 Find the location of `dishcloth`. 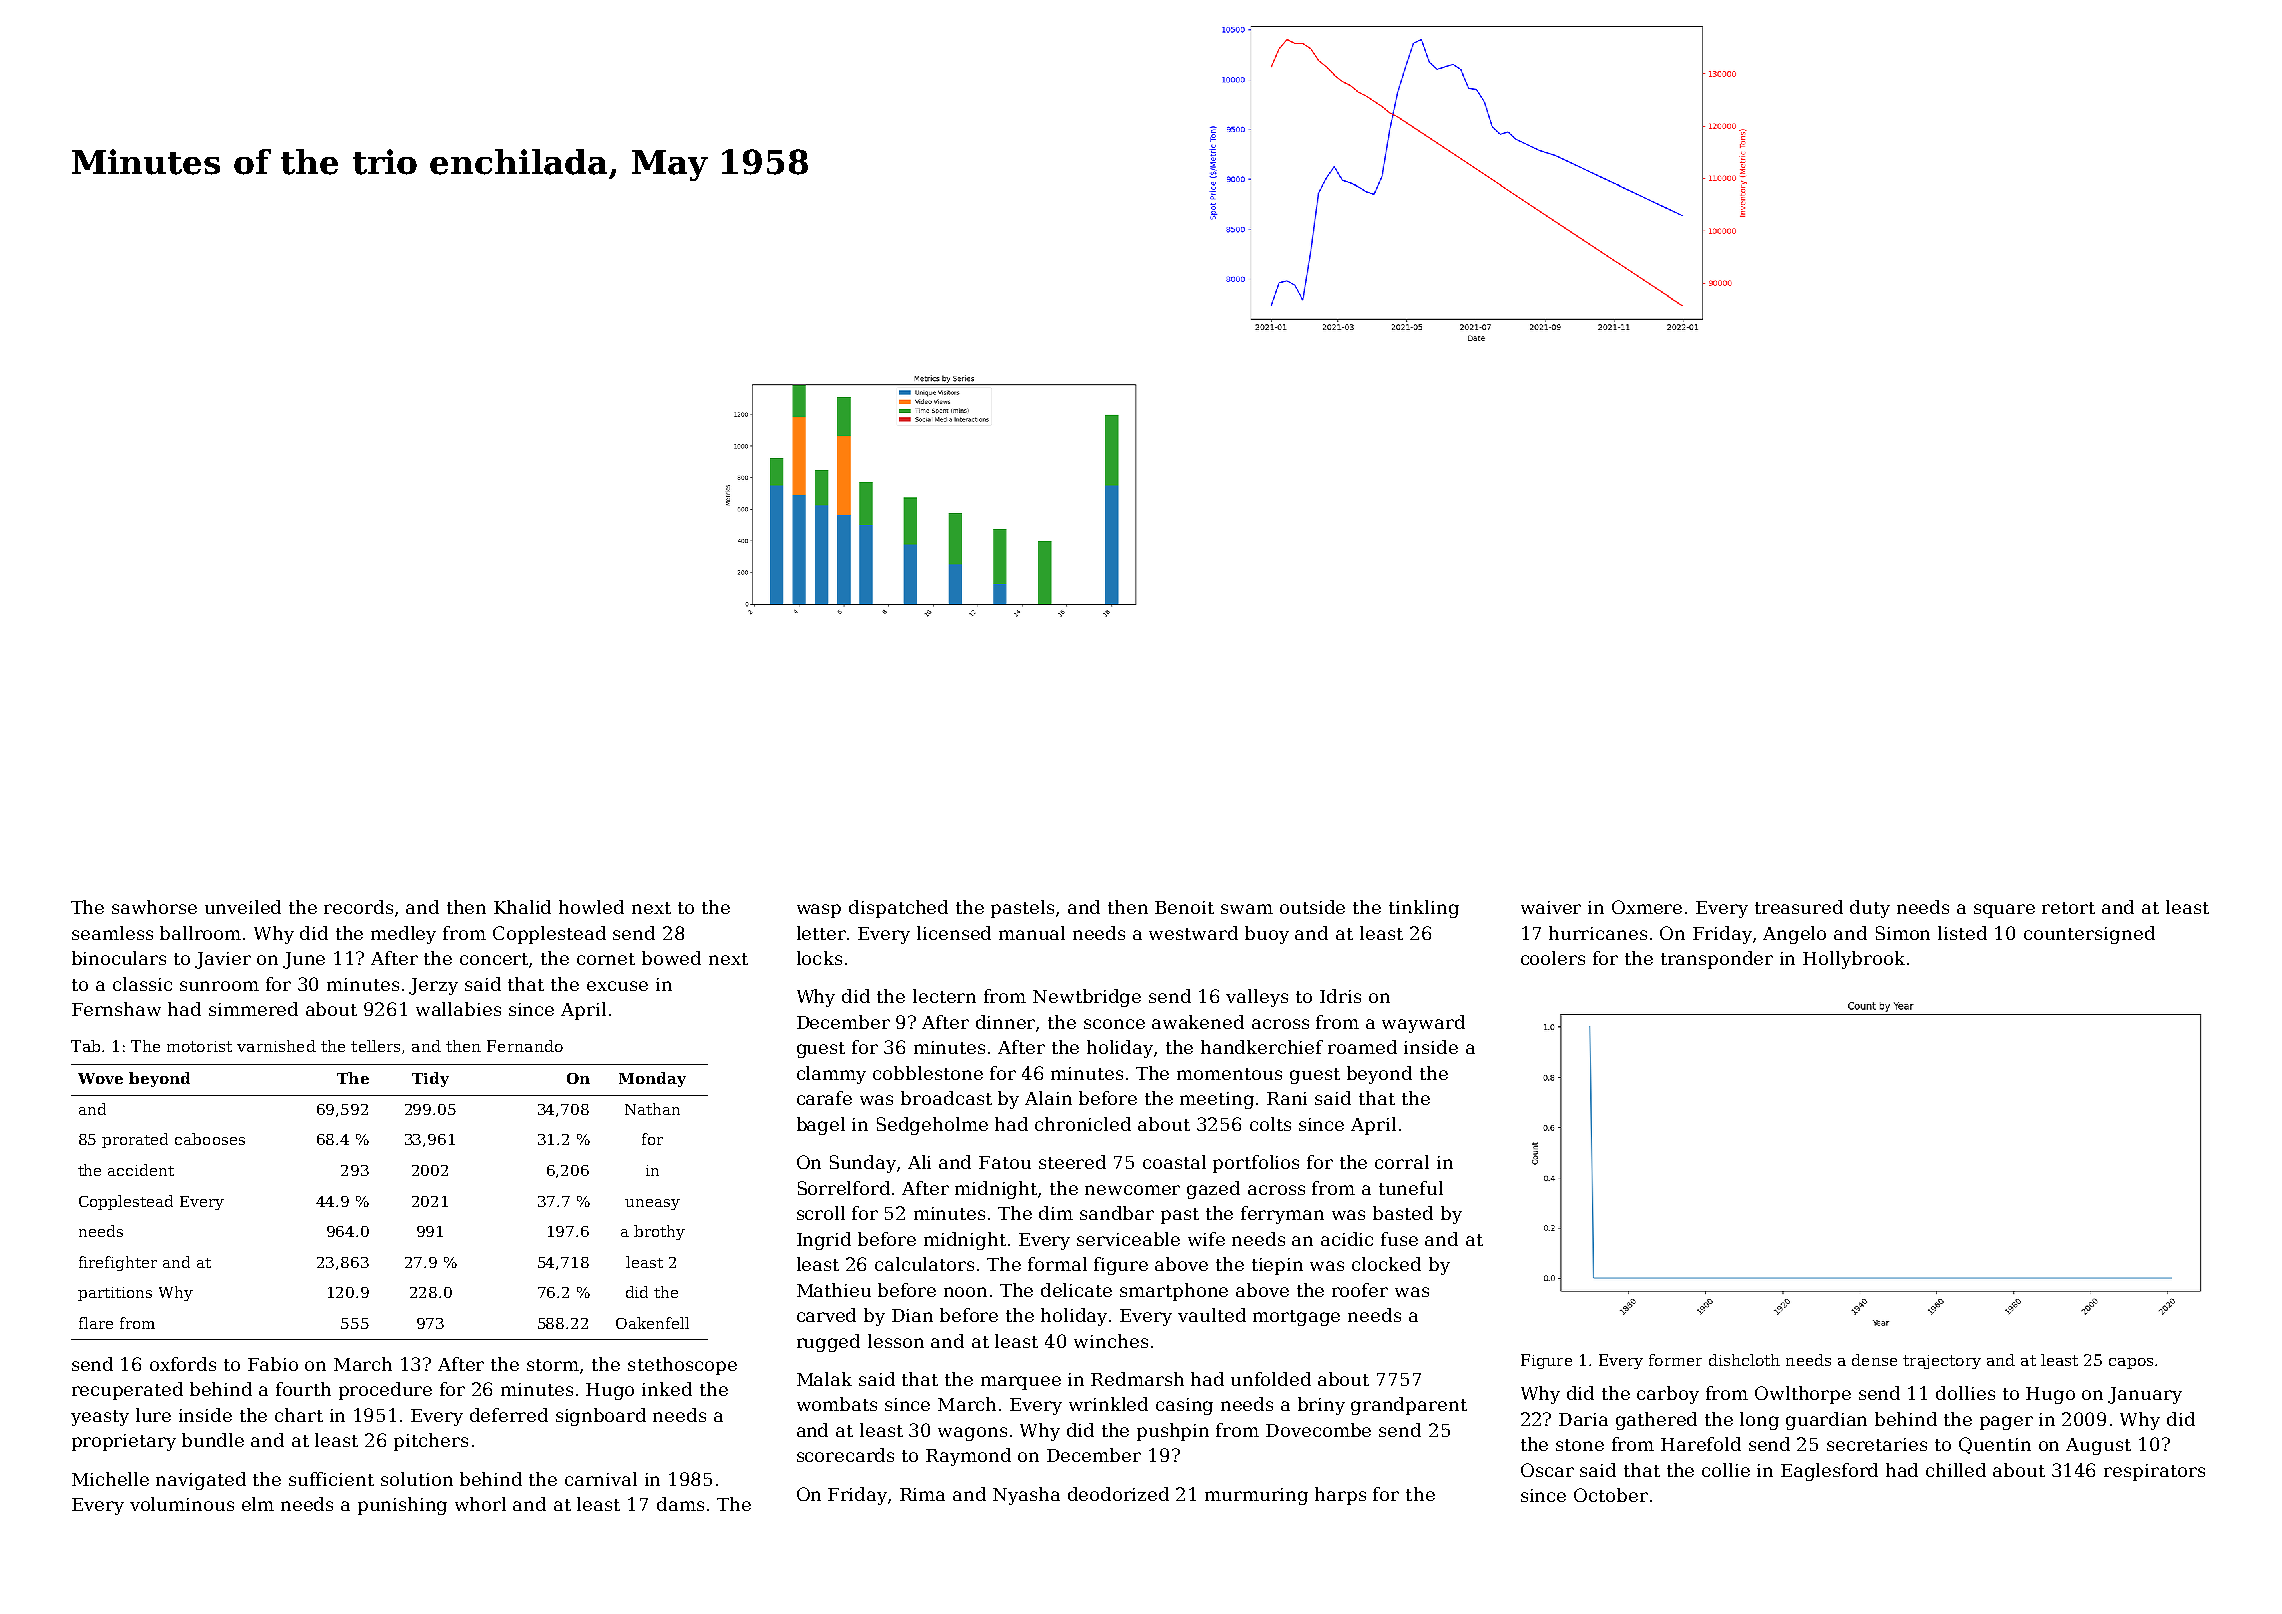

dishcloth is located at coordinates (1744, 1360).
